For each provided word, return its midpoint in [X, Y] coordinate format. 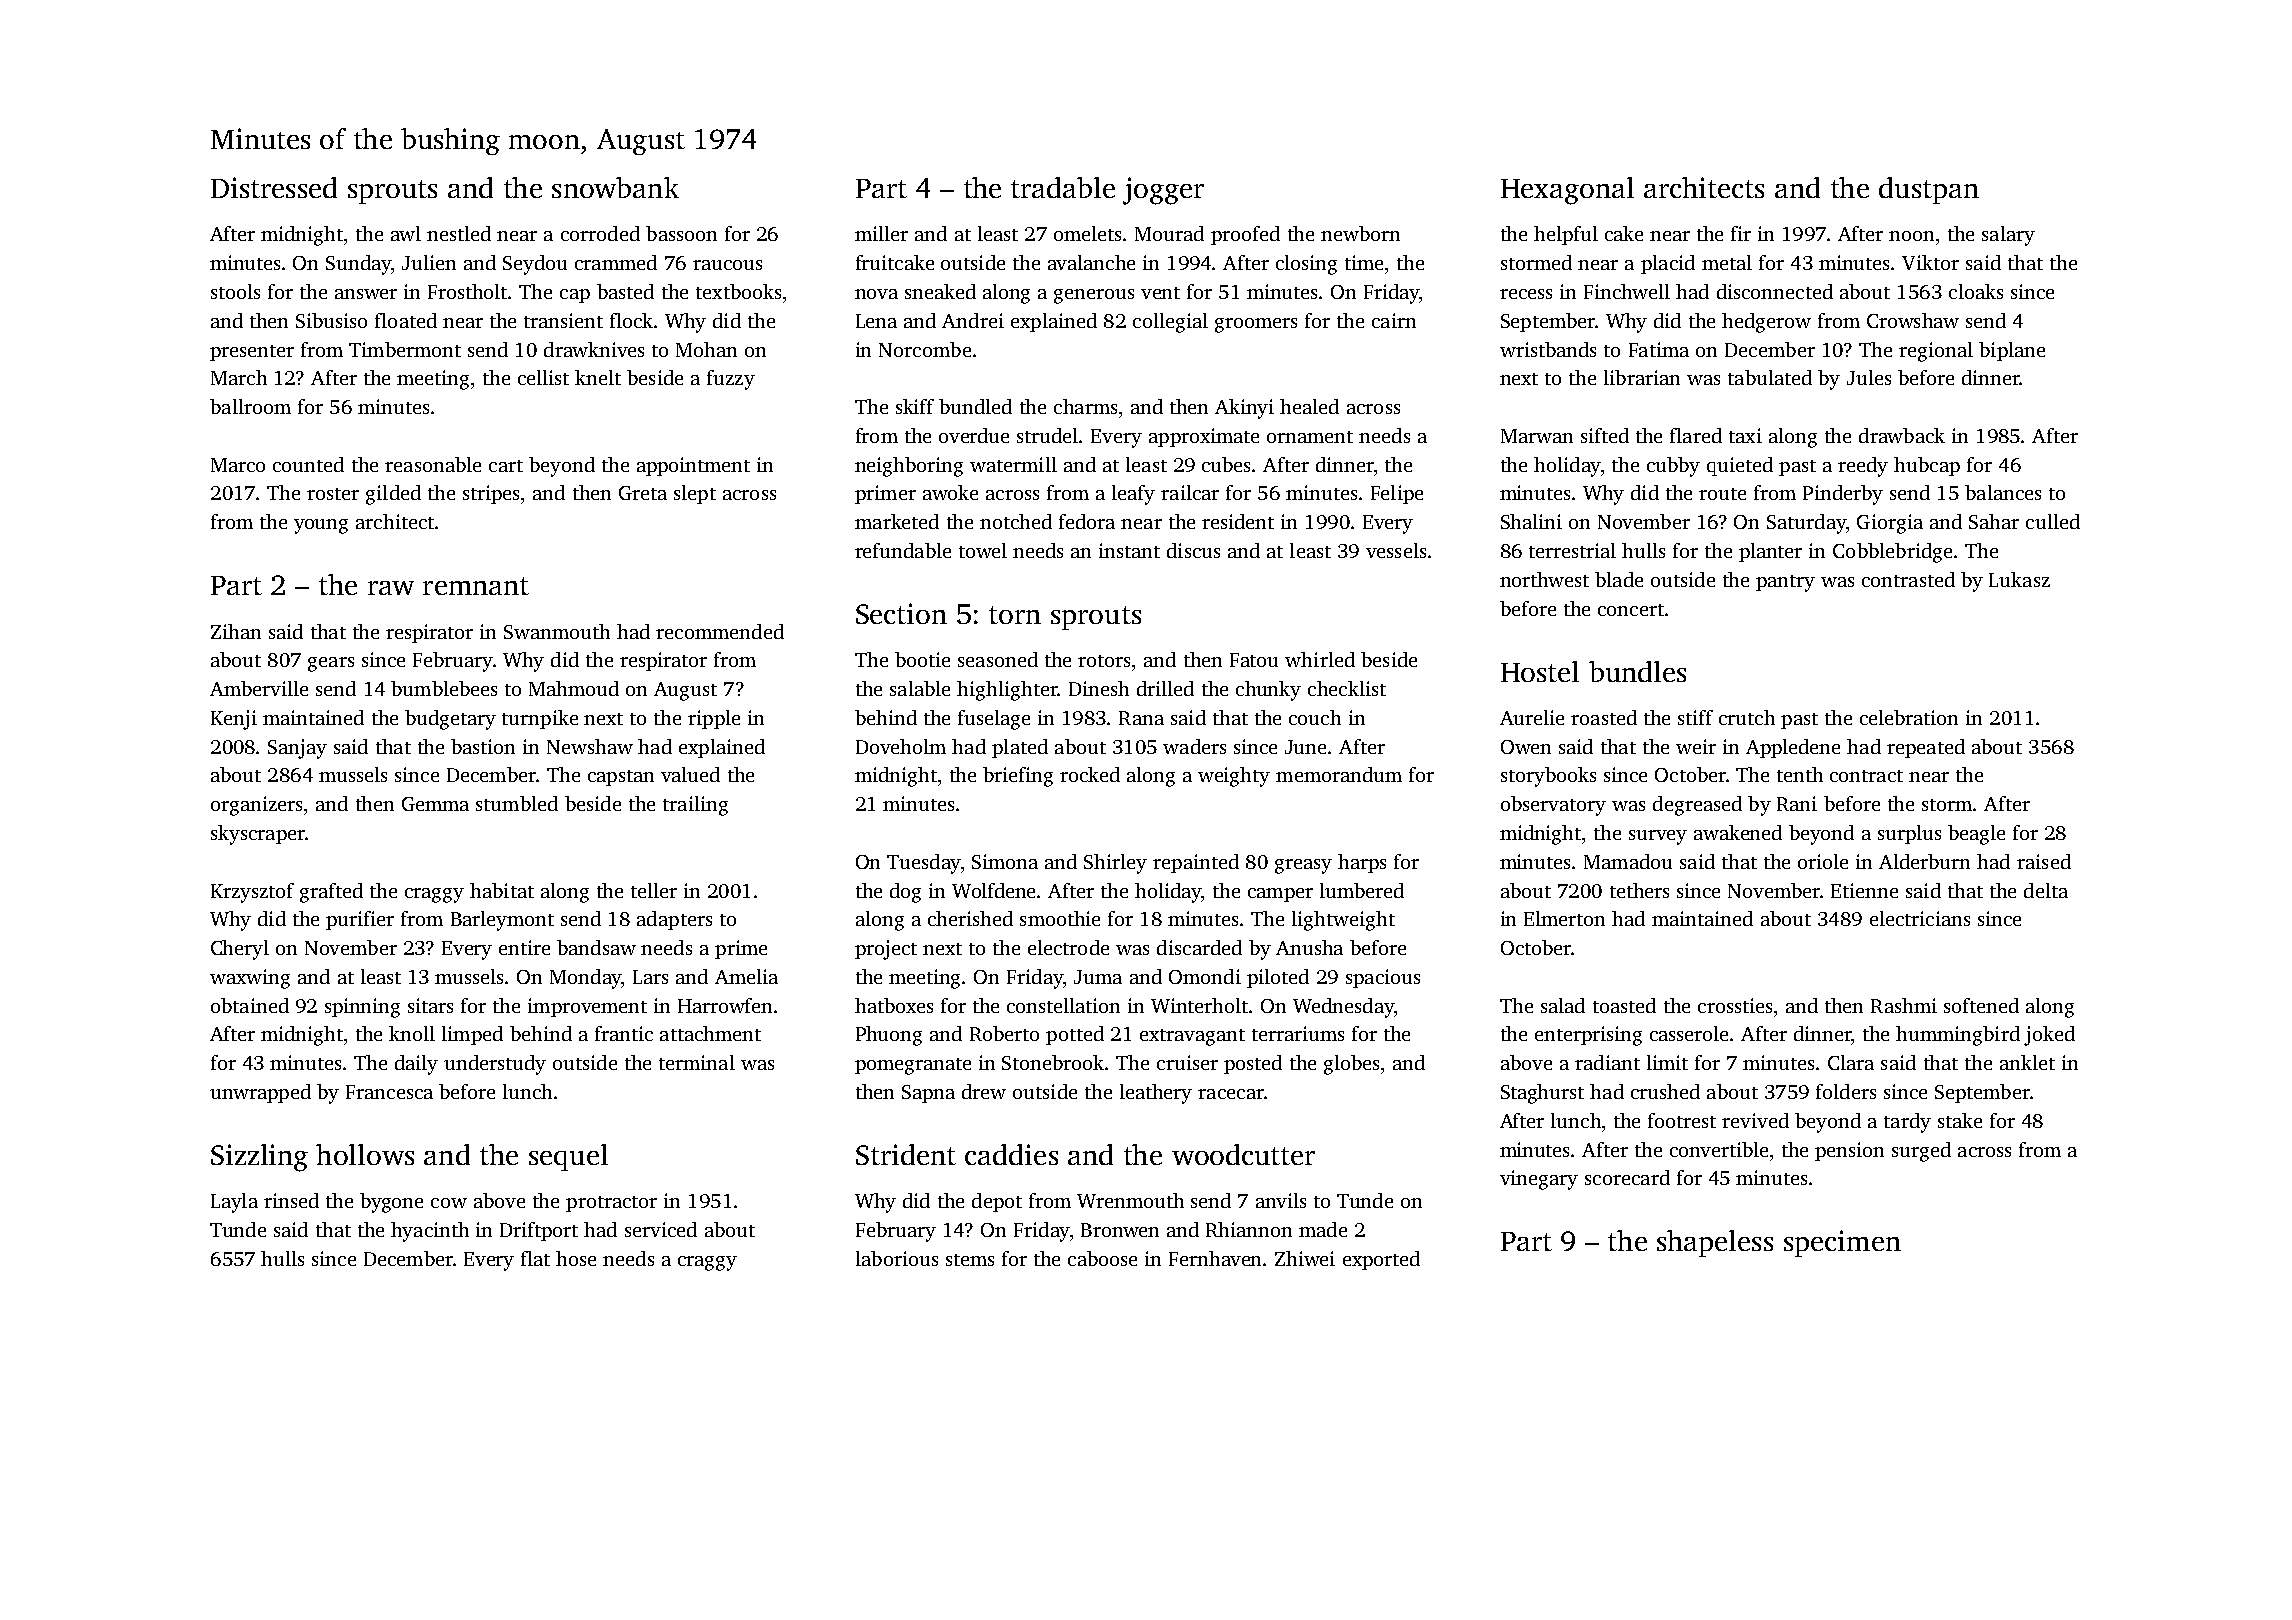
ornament [1310, 437]
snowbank [615, 187]
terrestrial [1572, 550]
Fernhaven [1215, 1258]
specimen [1842, 1243]
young [321, 526]
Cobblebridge [1892, 553]
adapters [674, 920]
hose [576, 1258]
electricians [1920, 918]
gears [331, 664]
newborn [1360, 233]
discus [1193, 550]
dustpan [1929, 190]
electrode [1068, 947]
